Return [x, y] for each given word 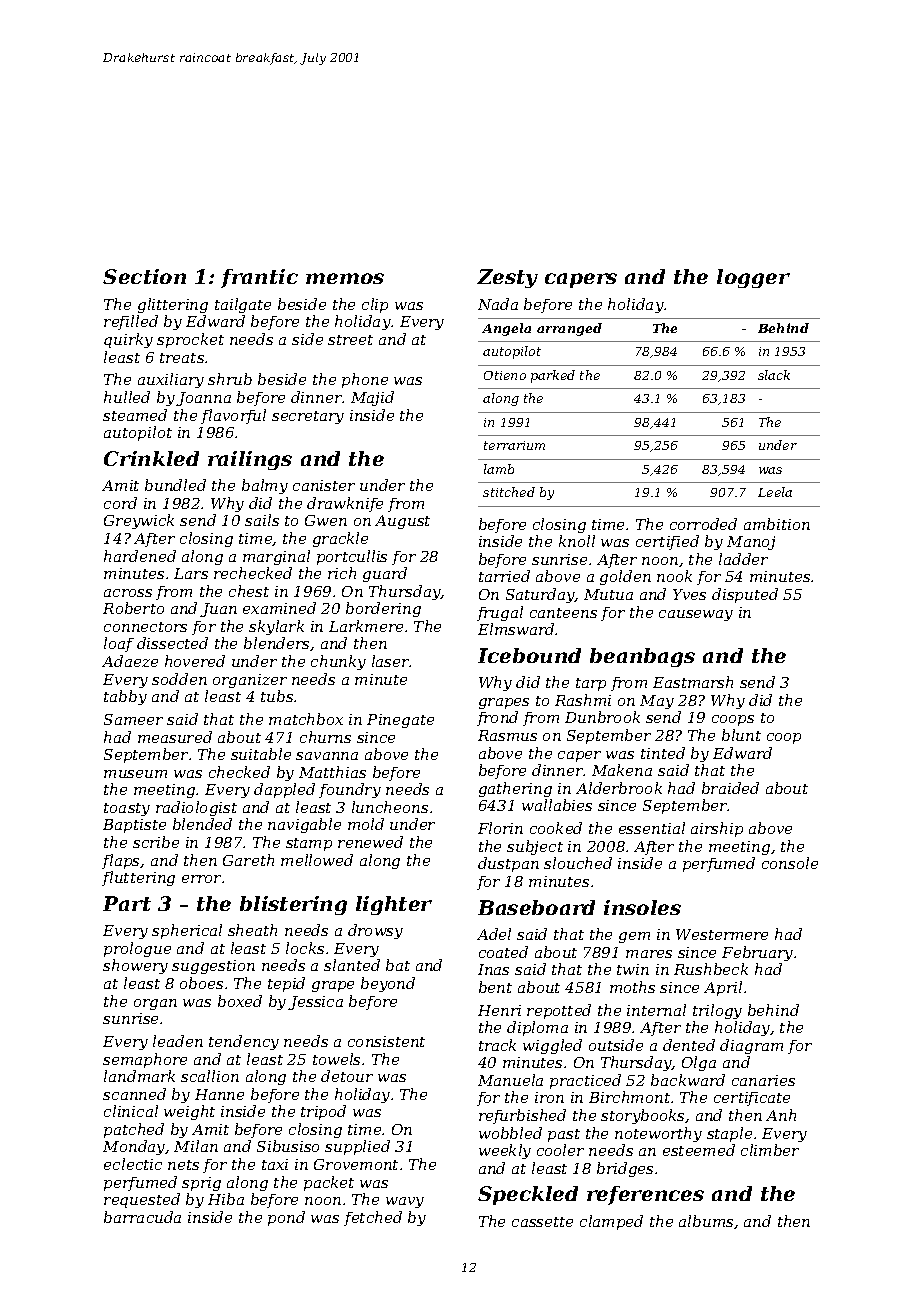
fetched [373, 1218]
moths [632, 987]
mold [366, 824]
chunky [338, 662]
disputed [745, 595]
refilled [131, 322]
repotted [559, 1011]
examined [279, 608]
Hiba [226, 1199]
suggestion [213, 967]
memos [345, 278]
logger [753, 278]
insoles [642, 907]
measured [175, 737]
